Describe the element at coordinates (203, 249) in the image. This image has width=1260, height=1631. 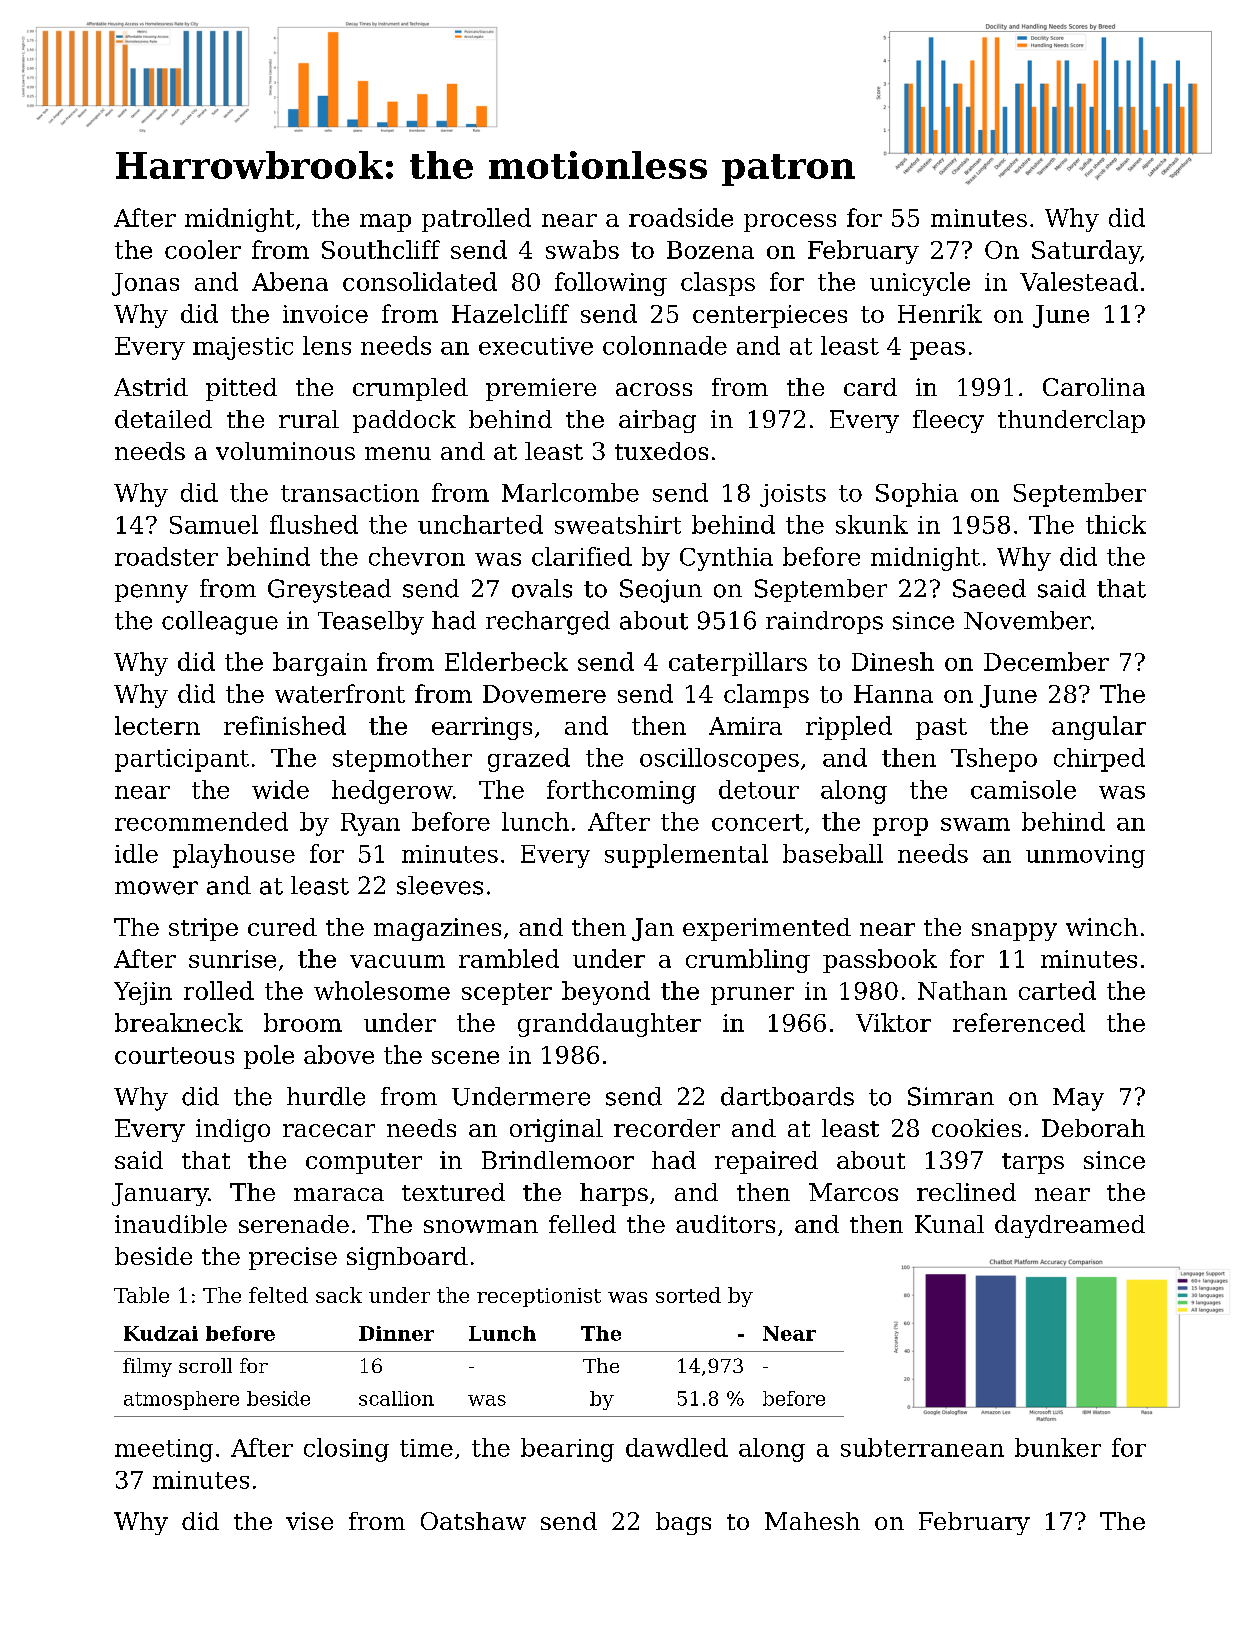
I see `cooler` at that location.
